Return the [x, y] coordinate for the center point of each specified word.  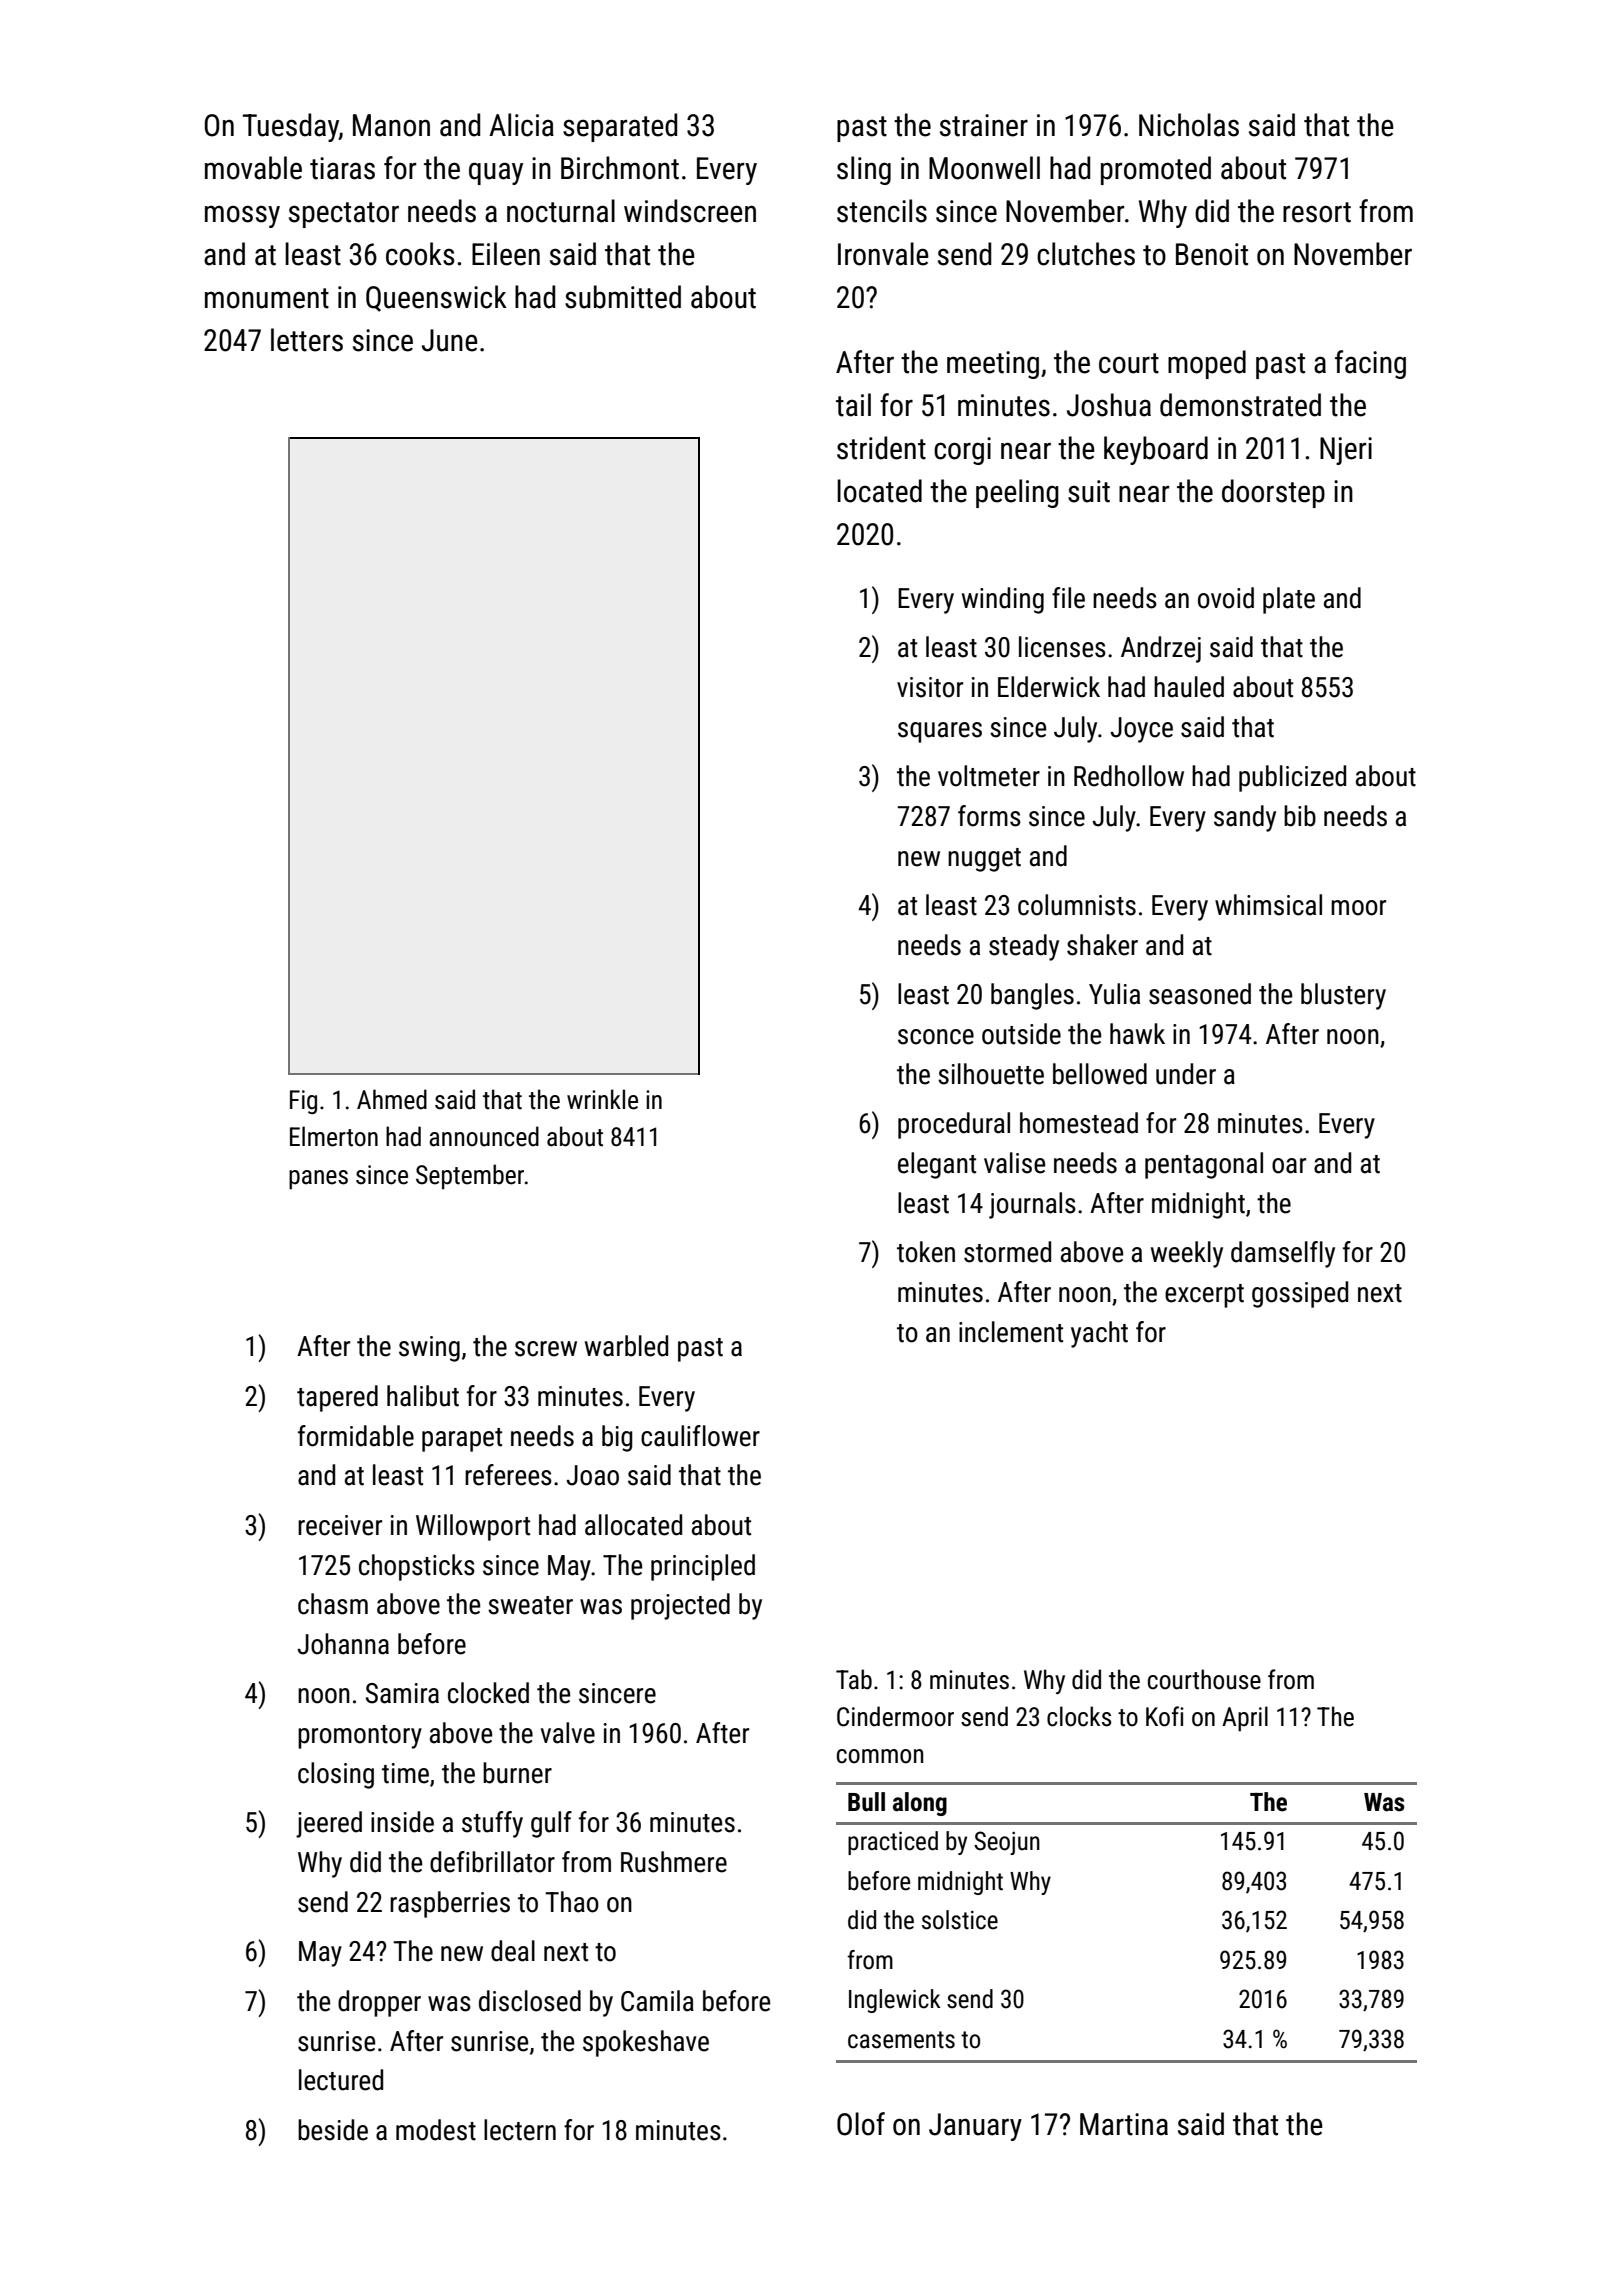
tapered [337, 1398]
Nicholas [1189, 125]
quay [496, 173]
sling [864, 170]
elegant [937, 1165]
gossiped [1300, 1294]
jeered [329, 1824]
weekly [1187, 1254]
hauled [1189, 687]
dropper [379, 2003]
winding [1003, 600]
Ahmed [392, 1099]
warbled [626, 1346]
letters [307, 340]
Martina [1124, 2124]
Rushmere [674, 1862]
